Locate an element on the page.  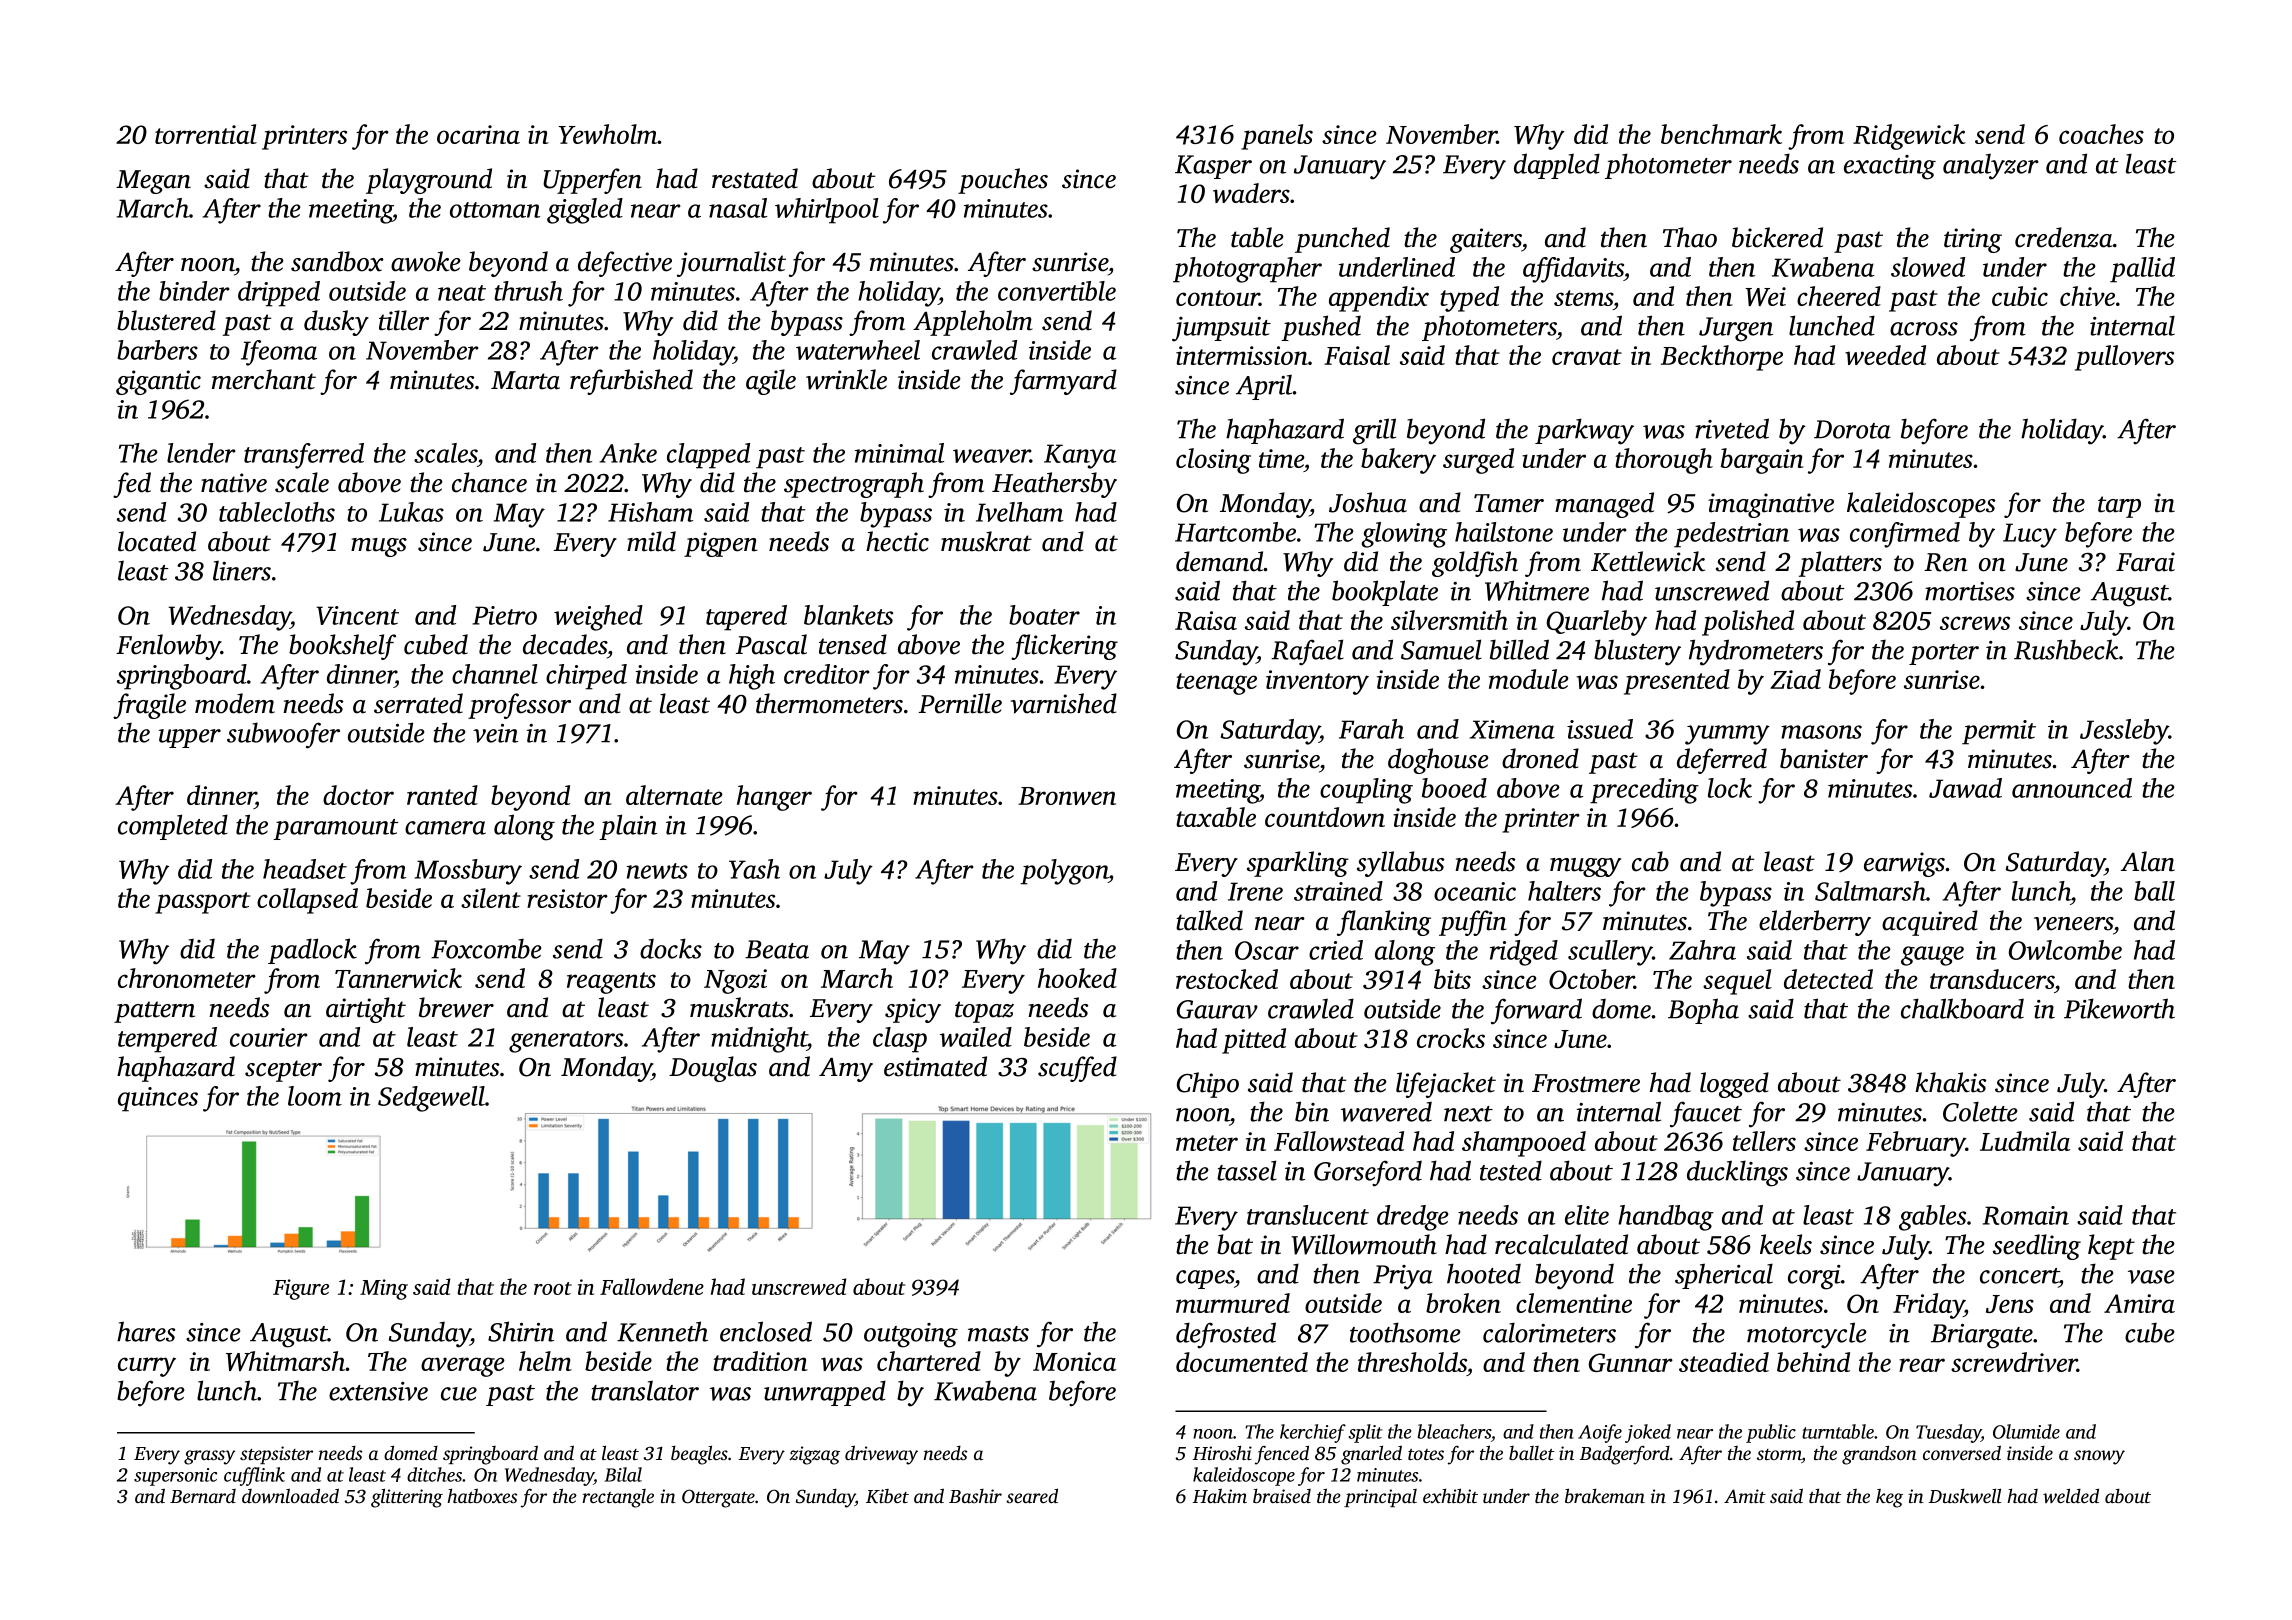
located is located at coordinates (157, 541).
